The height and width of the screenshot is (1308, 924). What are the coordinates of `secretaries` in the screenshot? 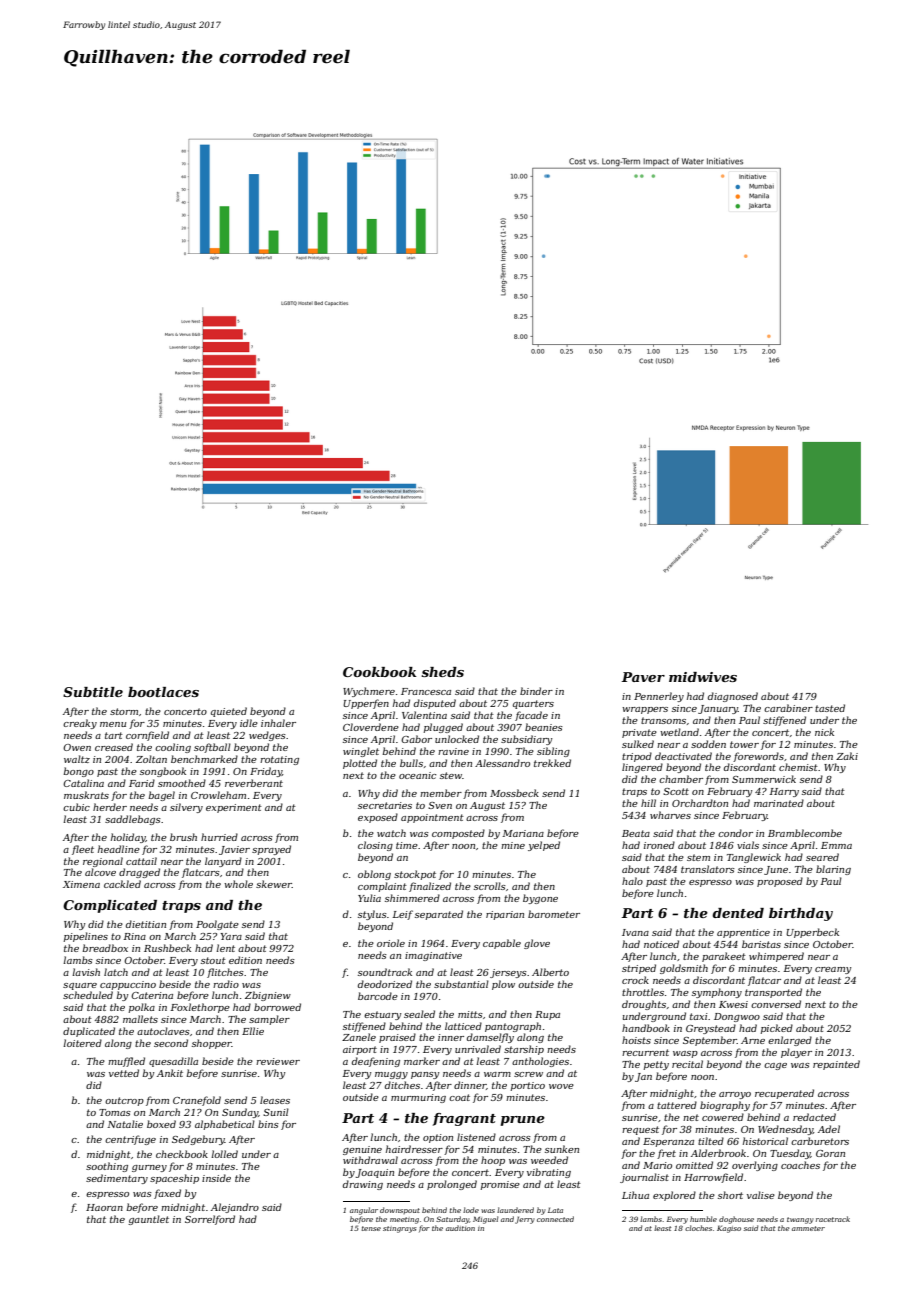 It's located at (385, 805).
